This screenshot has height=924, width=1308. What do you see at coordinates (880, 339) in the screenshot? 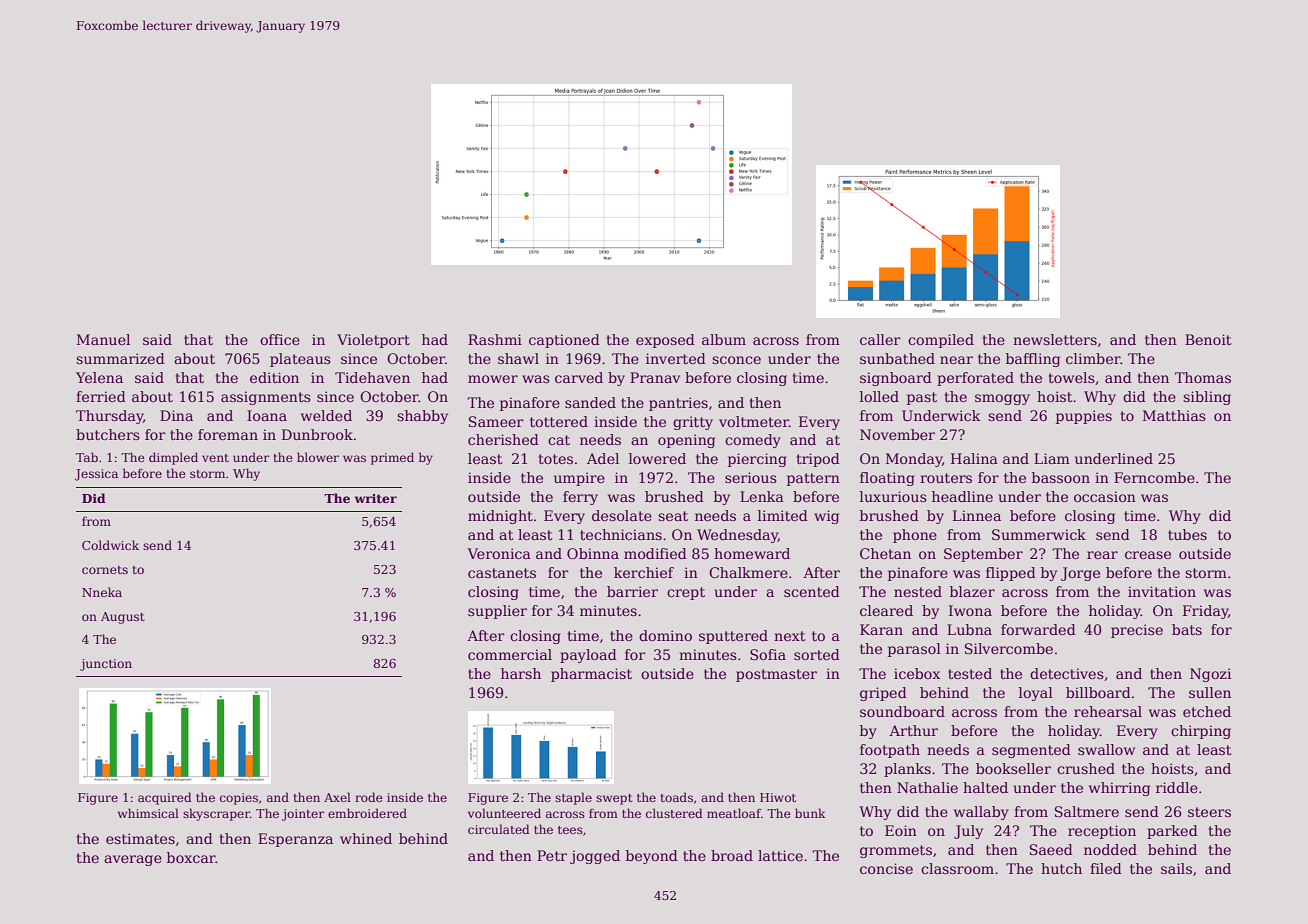
I see `caller` at bounding box center [880, 339].
